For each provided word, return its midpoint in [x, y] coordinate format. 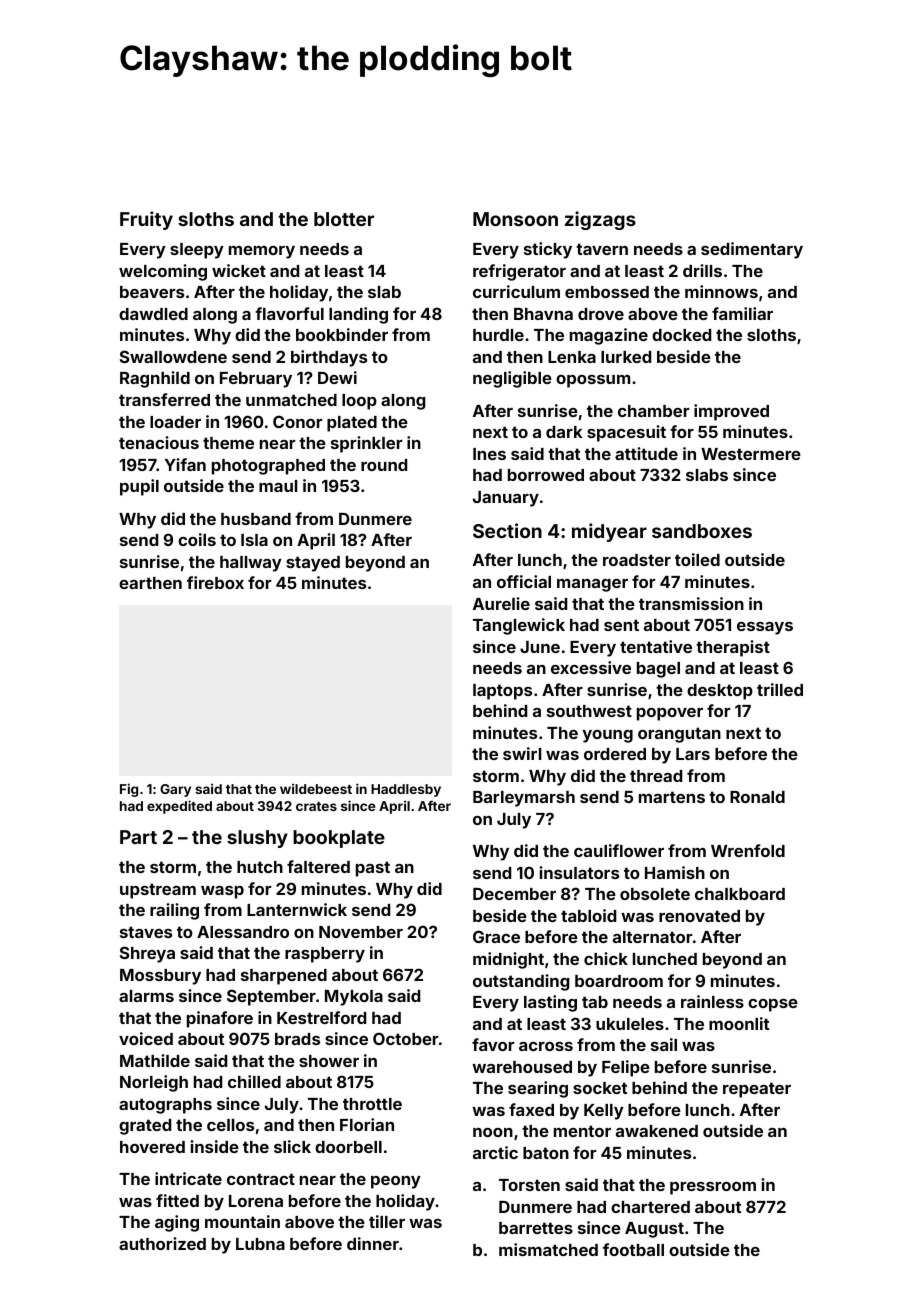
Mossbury [160, 977]
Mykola [354, 998]
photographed [268, 467]
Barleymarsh [524, 799]
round [384, 465]
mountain [242, 1221]
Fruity [146, 220]
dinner [373, 1243]
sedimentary [752, 250]
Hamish [675, 872]
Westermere [751, 454]
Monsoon [515, 219]
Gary [175, 790]
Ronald [757, 797]
